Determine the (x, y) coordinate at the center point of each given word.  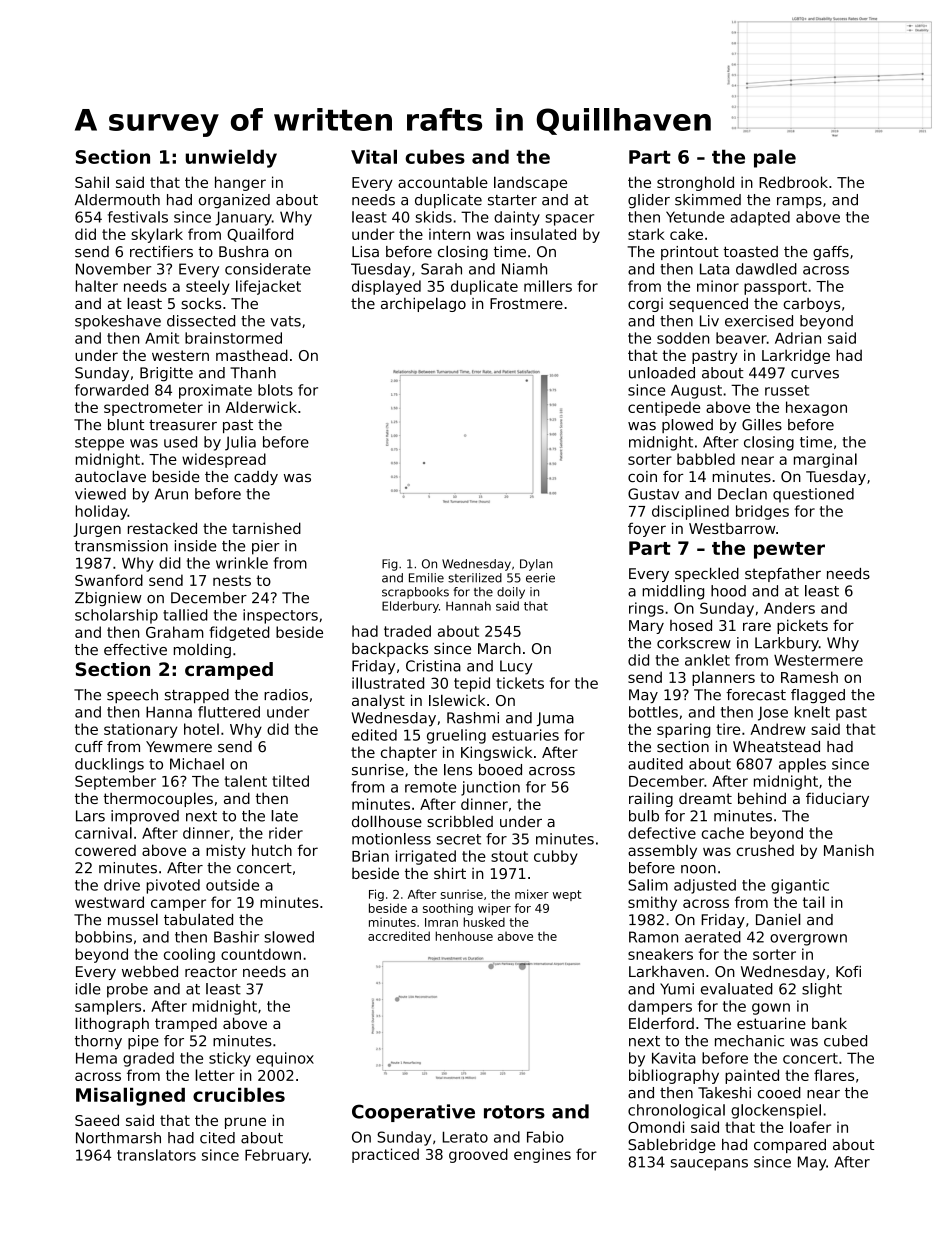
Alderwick (261, 407)
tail (814, 902)
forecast (756, 695)
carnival (103, 833)
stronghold (695, 183)
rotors (514, 1112)
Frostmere (526, 303)
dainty (517, 218)
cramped (229, 671)
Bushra (243, 252)
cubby (556, 857)
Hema (96, 1058)
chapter (409, 753)
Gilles (762, 425)
